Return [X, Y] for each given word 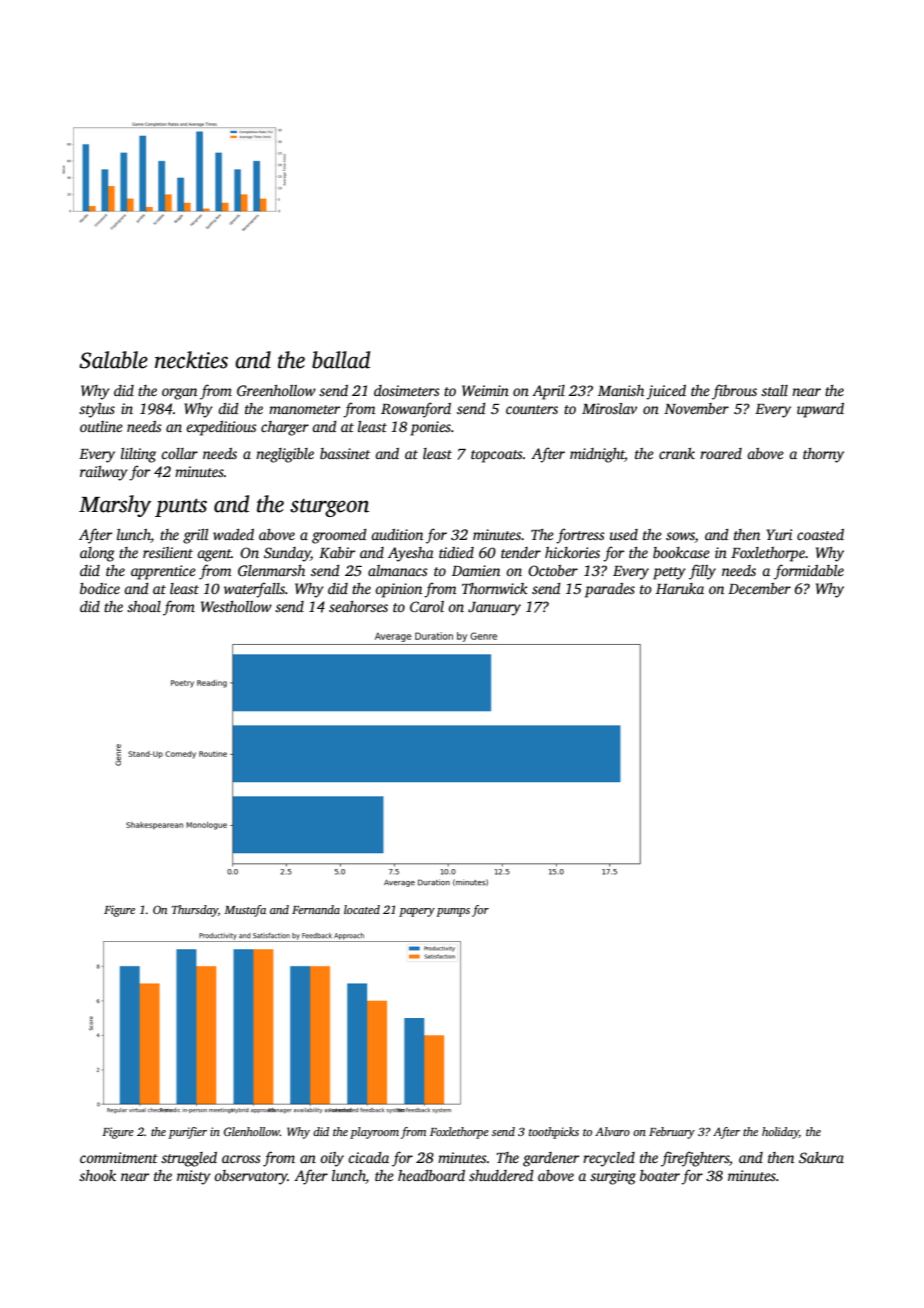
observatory [251, 1177]
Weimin [485, 390]
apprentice [163, 572]
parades [610, 590]
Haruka [680, 588]
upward [820, 410]
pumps [453, 912]
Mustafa [245, 911]
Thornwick [495, 588]
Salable [113, 360]
